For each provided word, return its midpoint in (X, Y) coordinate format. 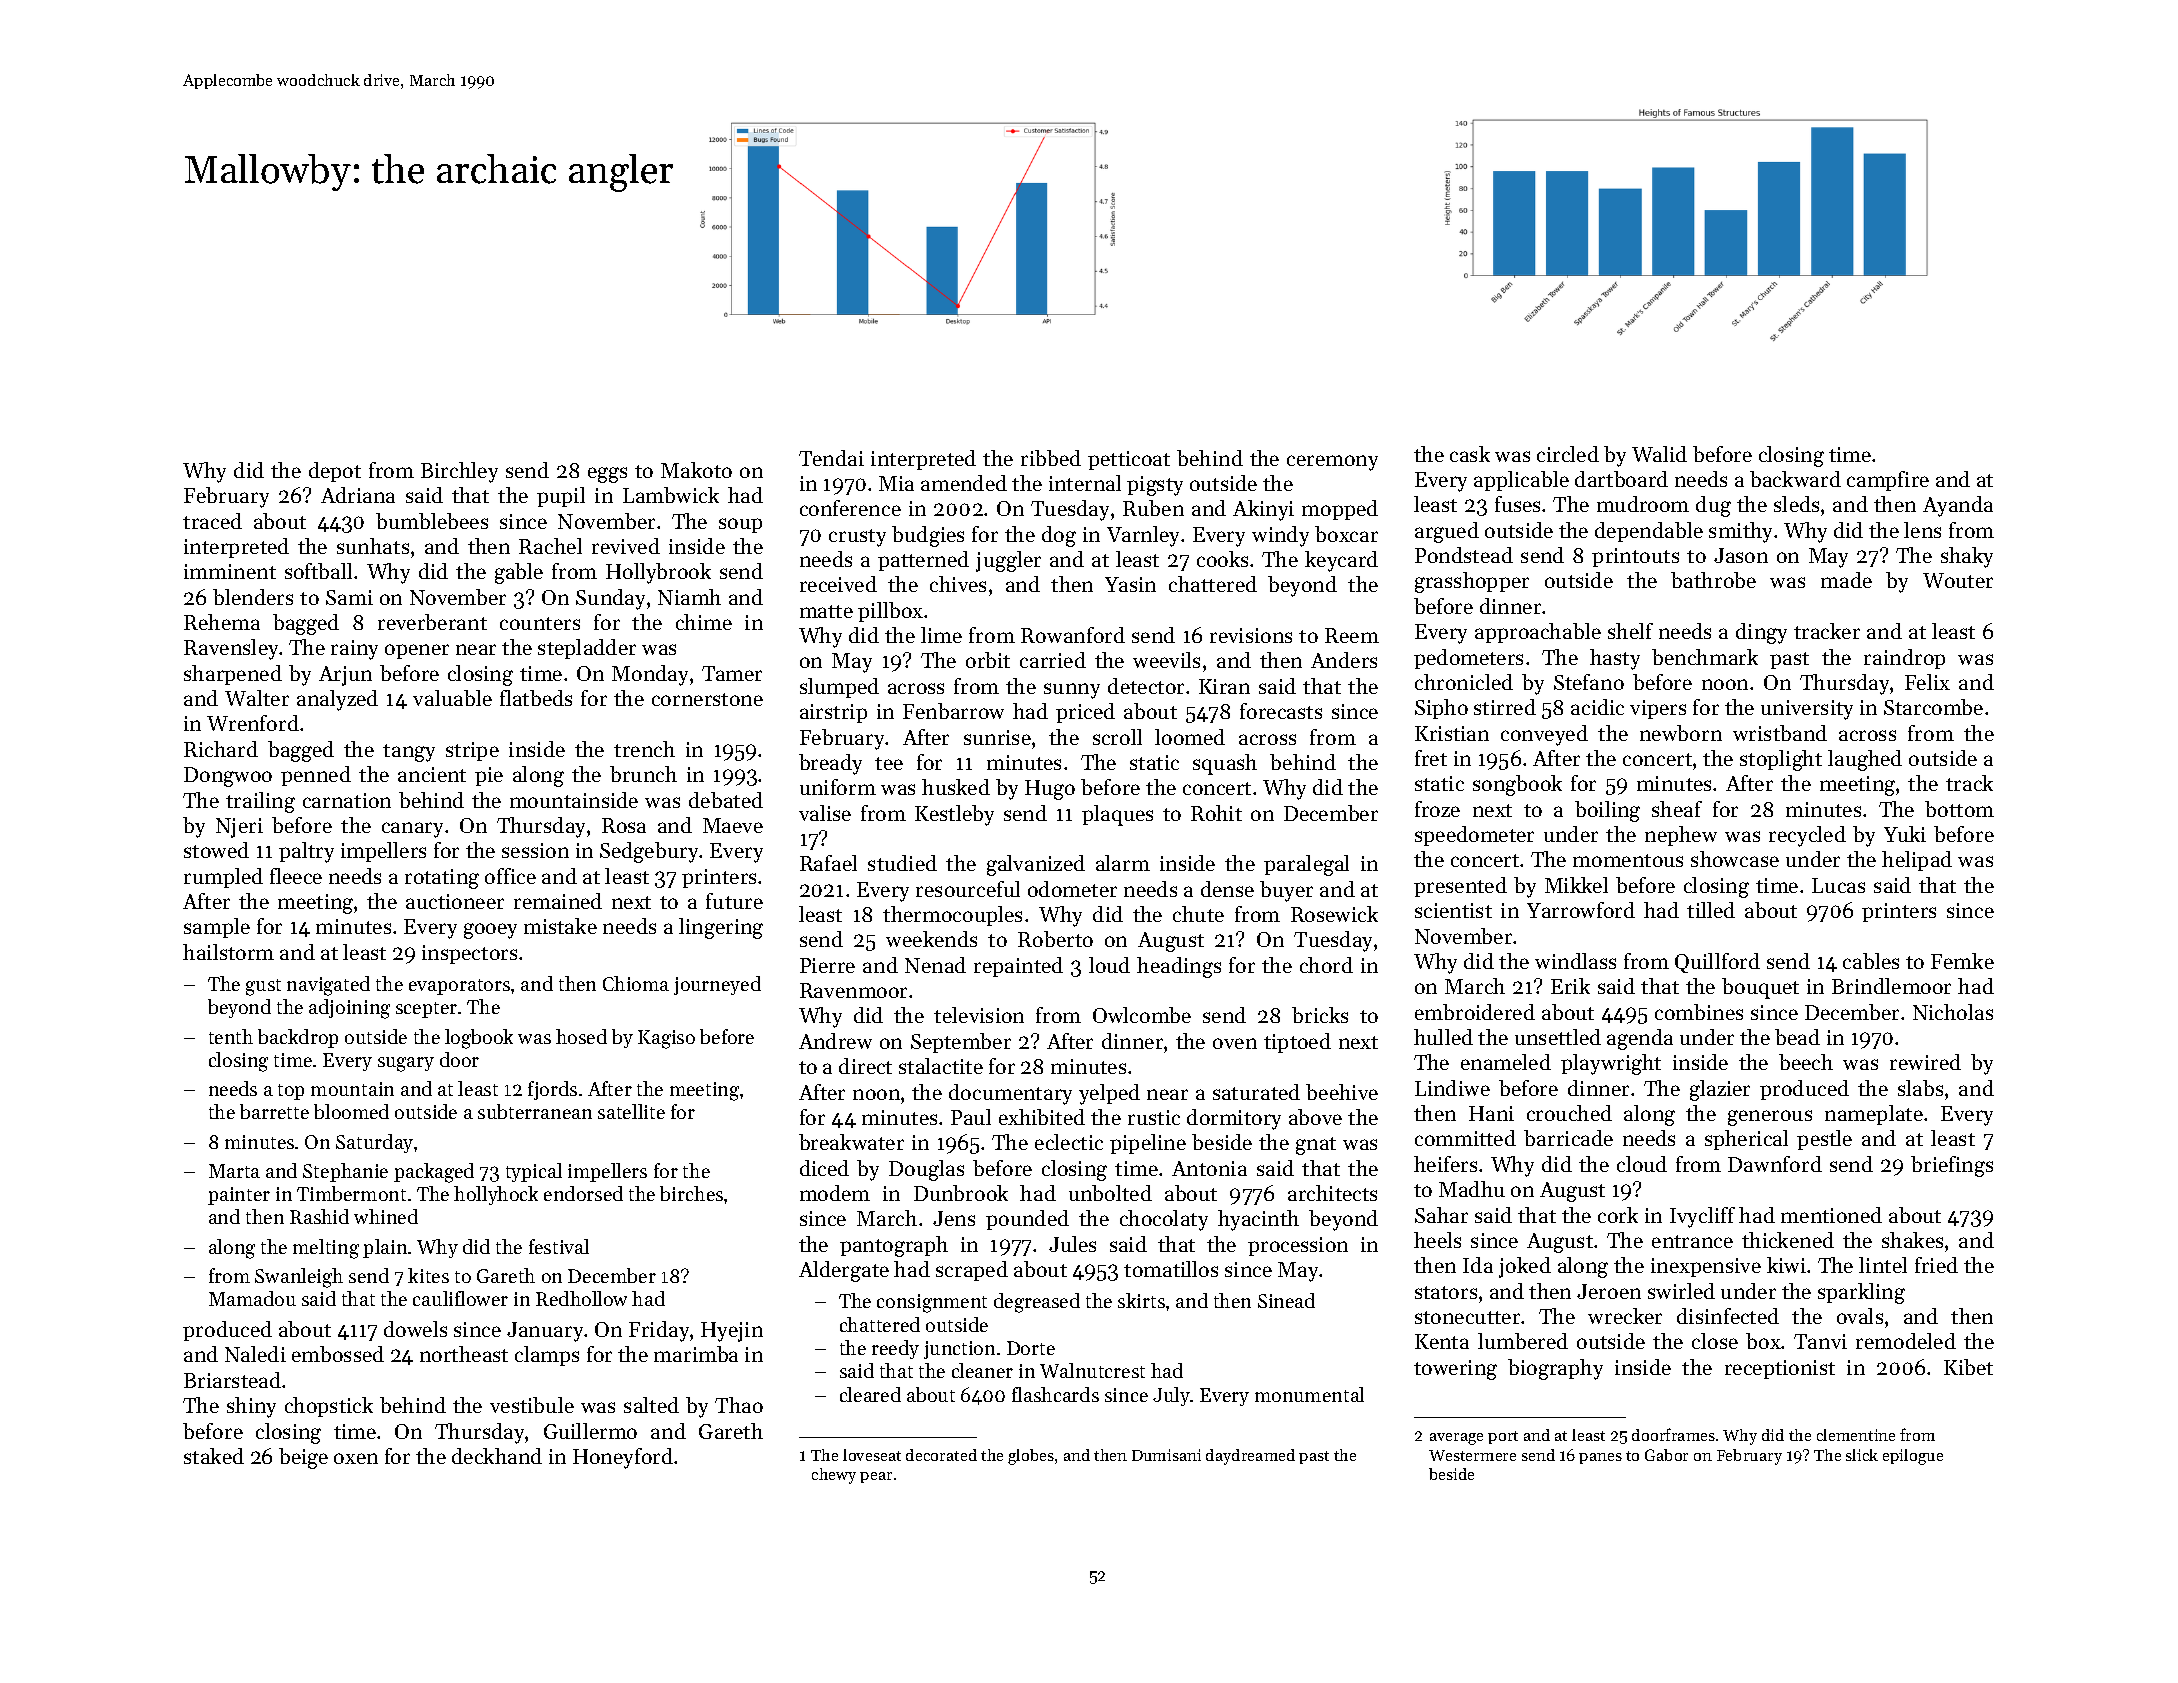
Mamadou (252, 1298)
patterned (923, 561)
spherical (1746, 1140)
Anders (1344, 660)
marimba (696, 1354)
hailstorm (228, 952)
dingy (1761, 633)
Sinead (1286, 1300)
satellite (631, 1111)
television (979, 1015)
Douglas (926, 1170)
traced (212, 521)
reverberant (432, 622)
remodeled (1906, 1341)
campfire (1888, 481)
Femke (1962, 961)
